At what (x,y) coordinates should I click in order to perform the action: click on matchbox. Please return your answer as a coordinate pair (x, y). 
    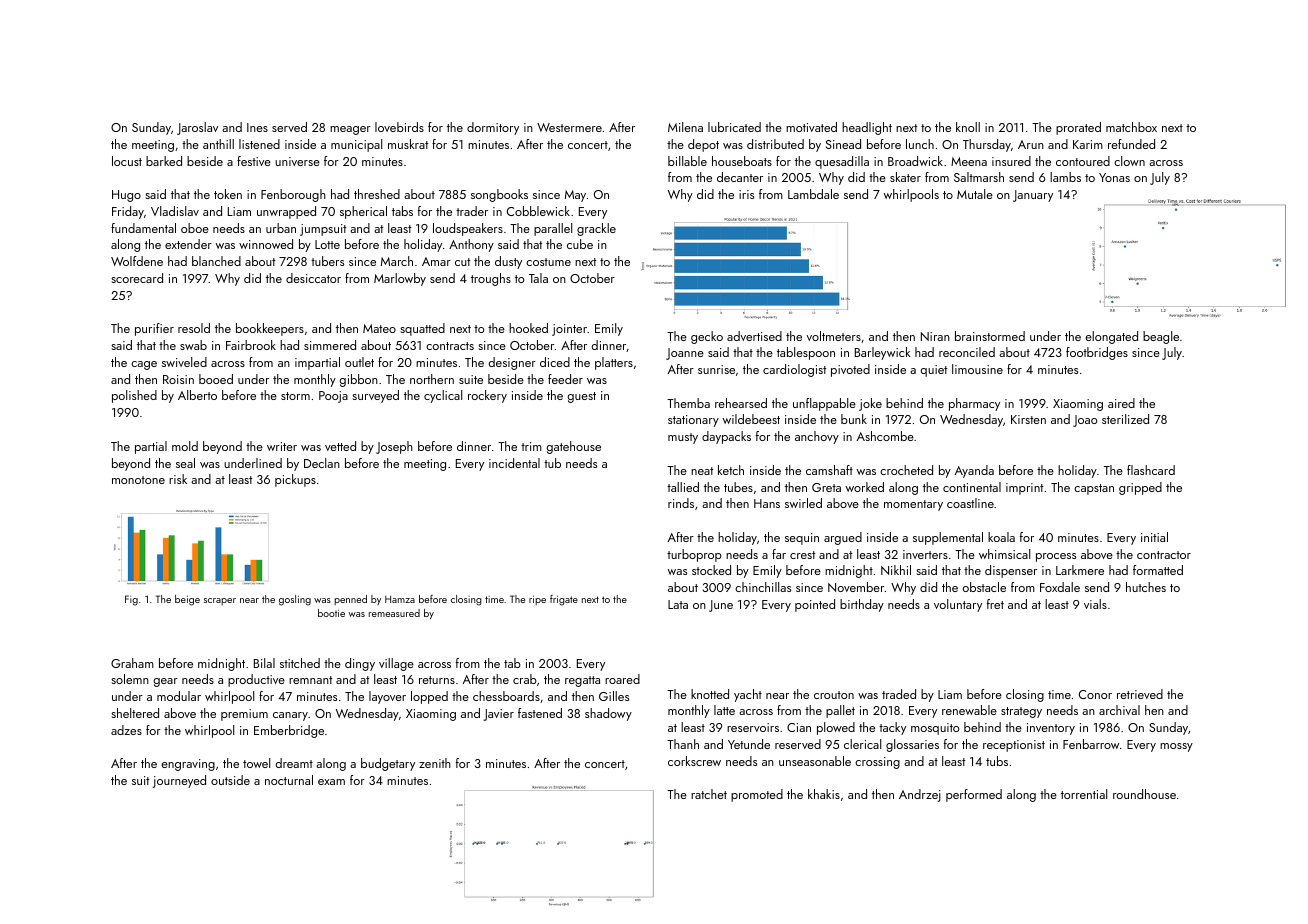
    Looking at the image, I should click on (1131, 127).
